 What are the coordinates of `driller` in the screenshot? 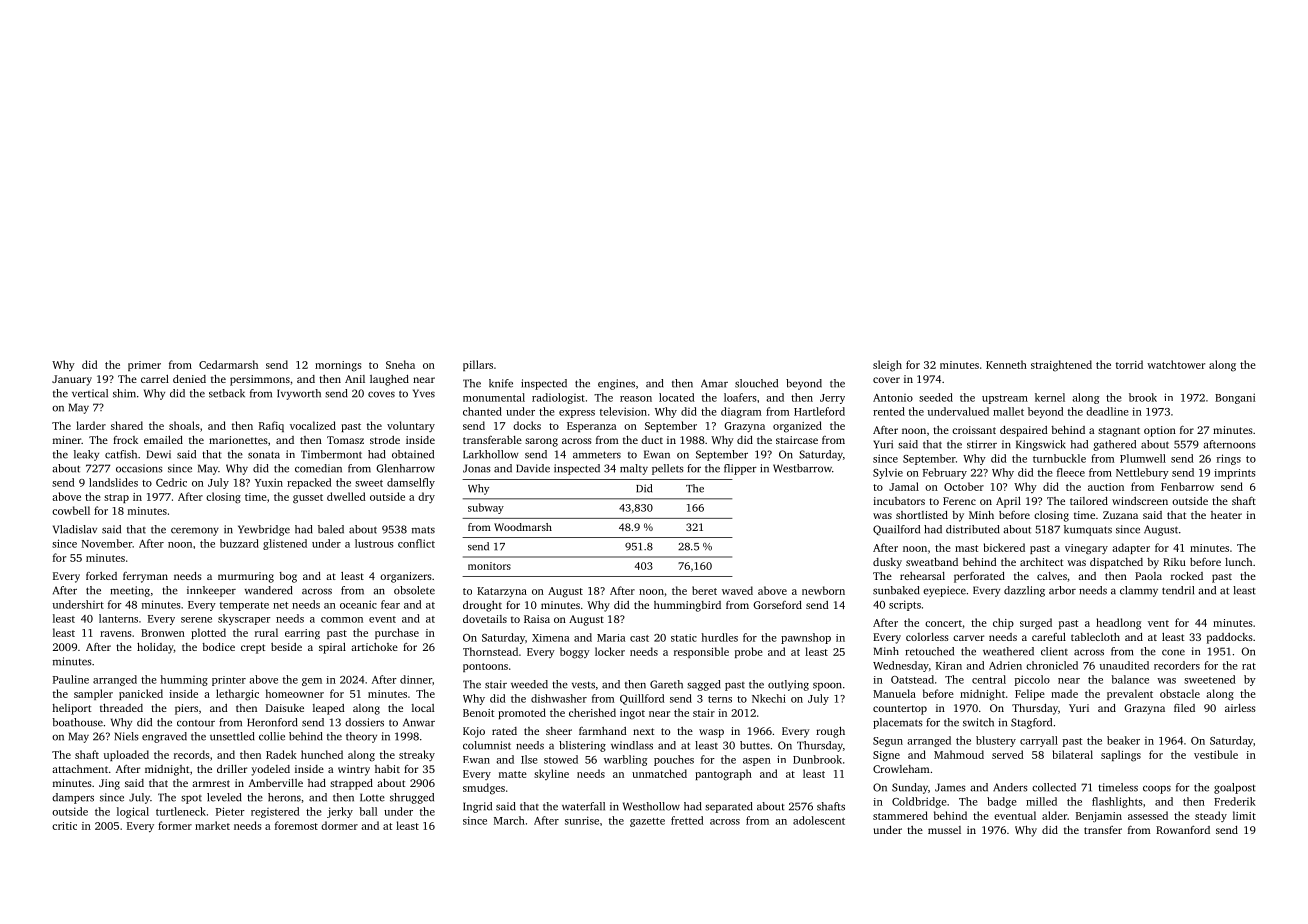 It's located at (232, 769).
